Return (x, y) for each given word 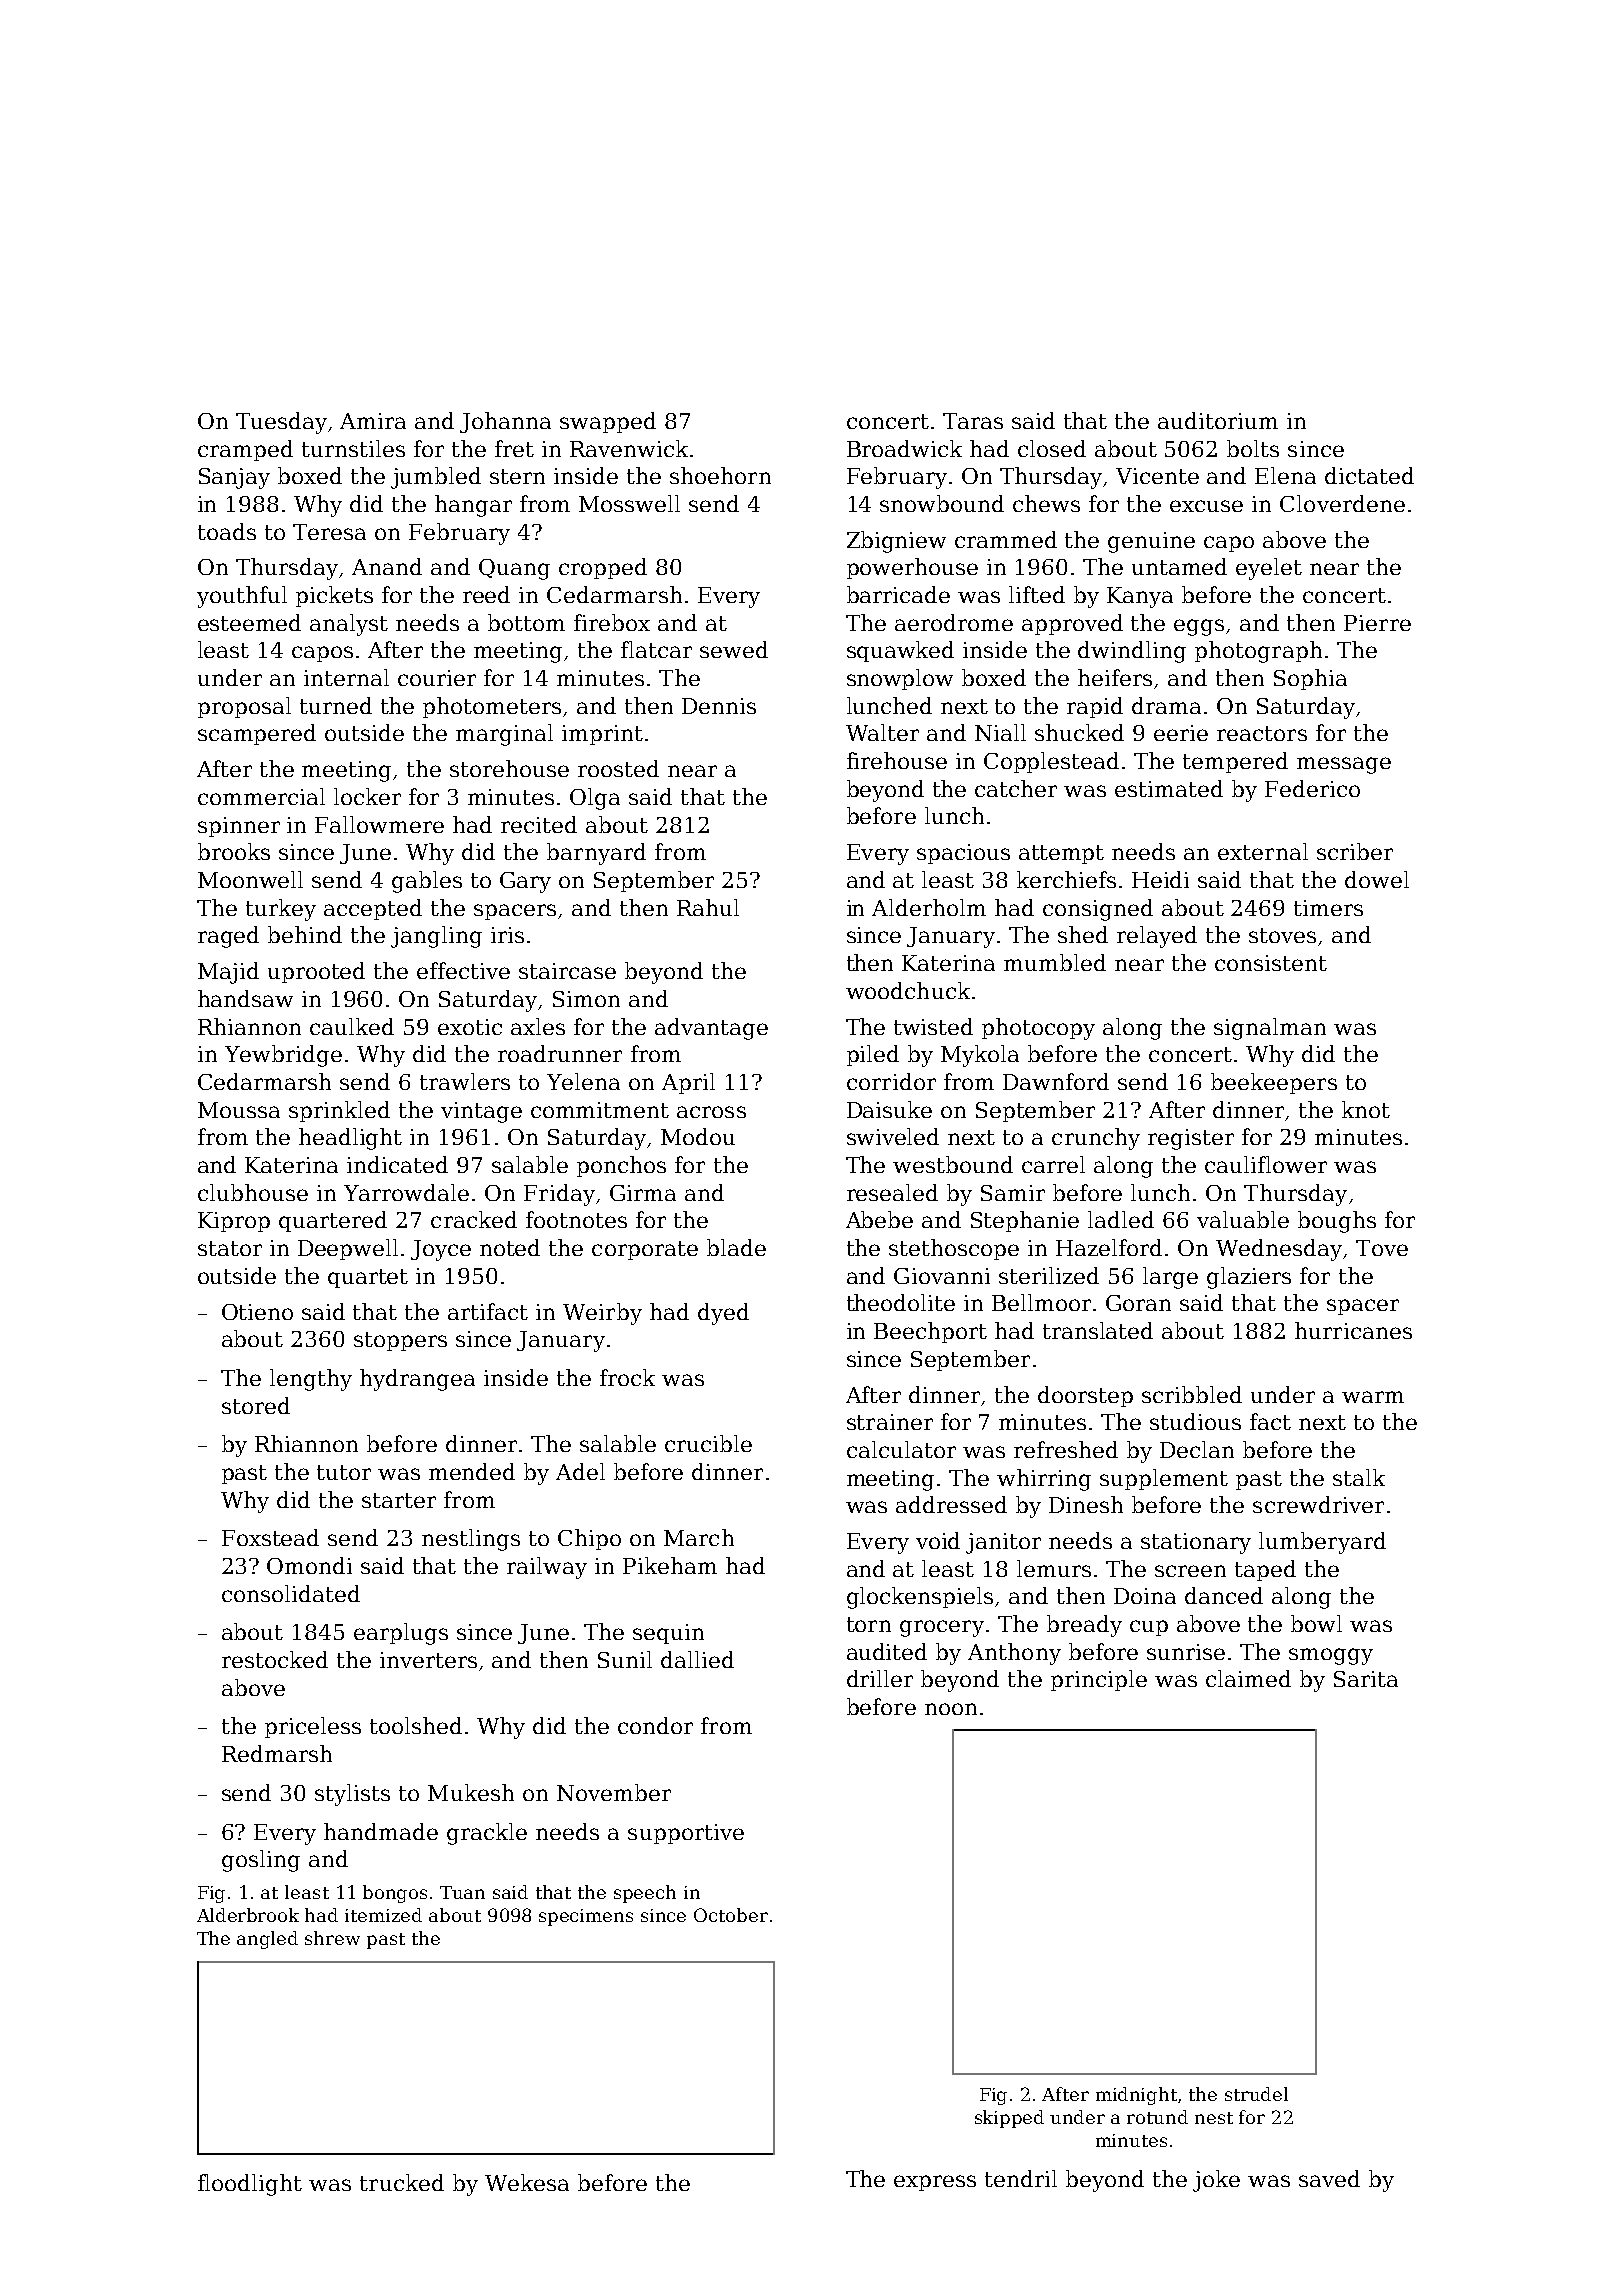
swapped (608, 422)
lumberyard (1322, 1543)
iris (507, 935)
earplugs (401, 1634)
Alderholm (929, 907)
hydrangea (417, 1380)
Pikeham (670, 1565)
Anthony (1014, 1654)
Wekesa (527, 2182)
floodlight (250, 2185)
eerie (1181, 733)
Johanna (505, 422)
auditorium (1218, 420)
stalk (1359, 1477)
